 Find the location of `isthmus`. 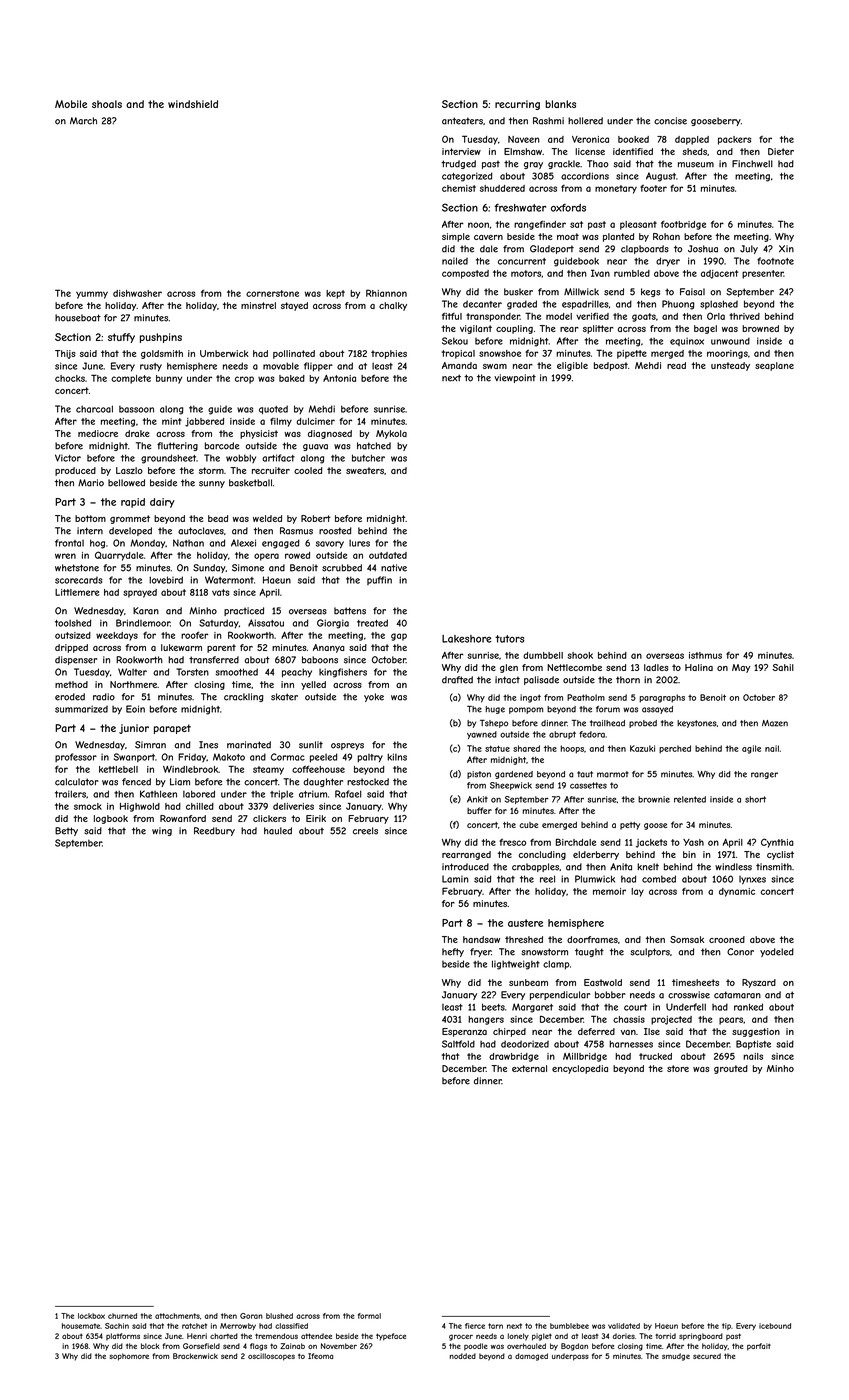

isthmus is located at coordinates (705, 655).
